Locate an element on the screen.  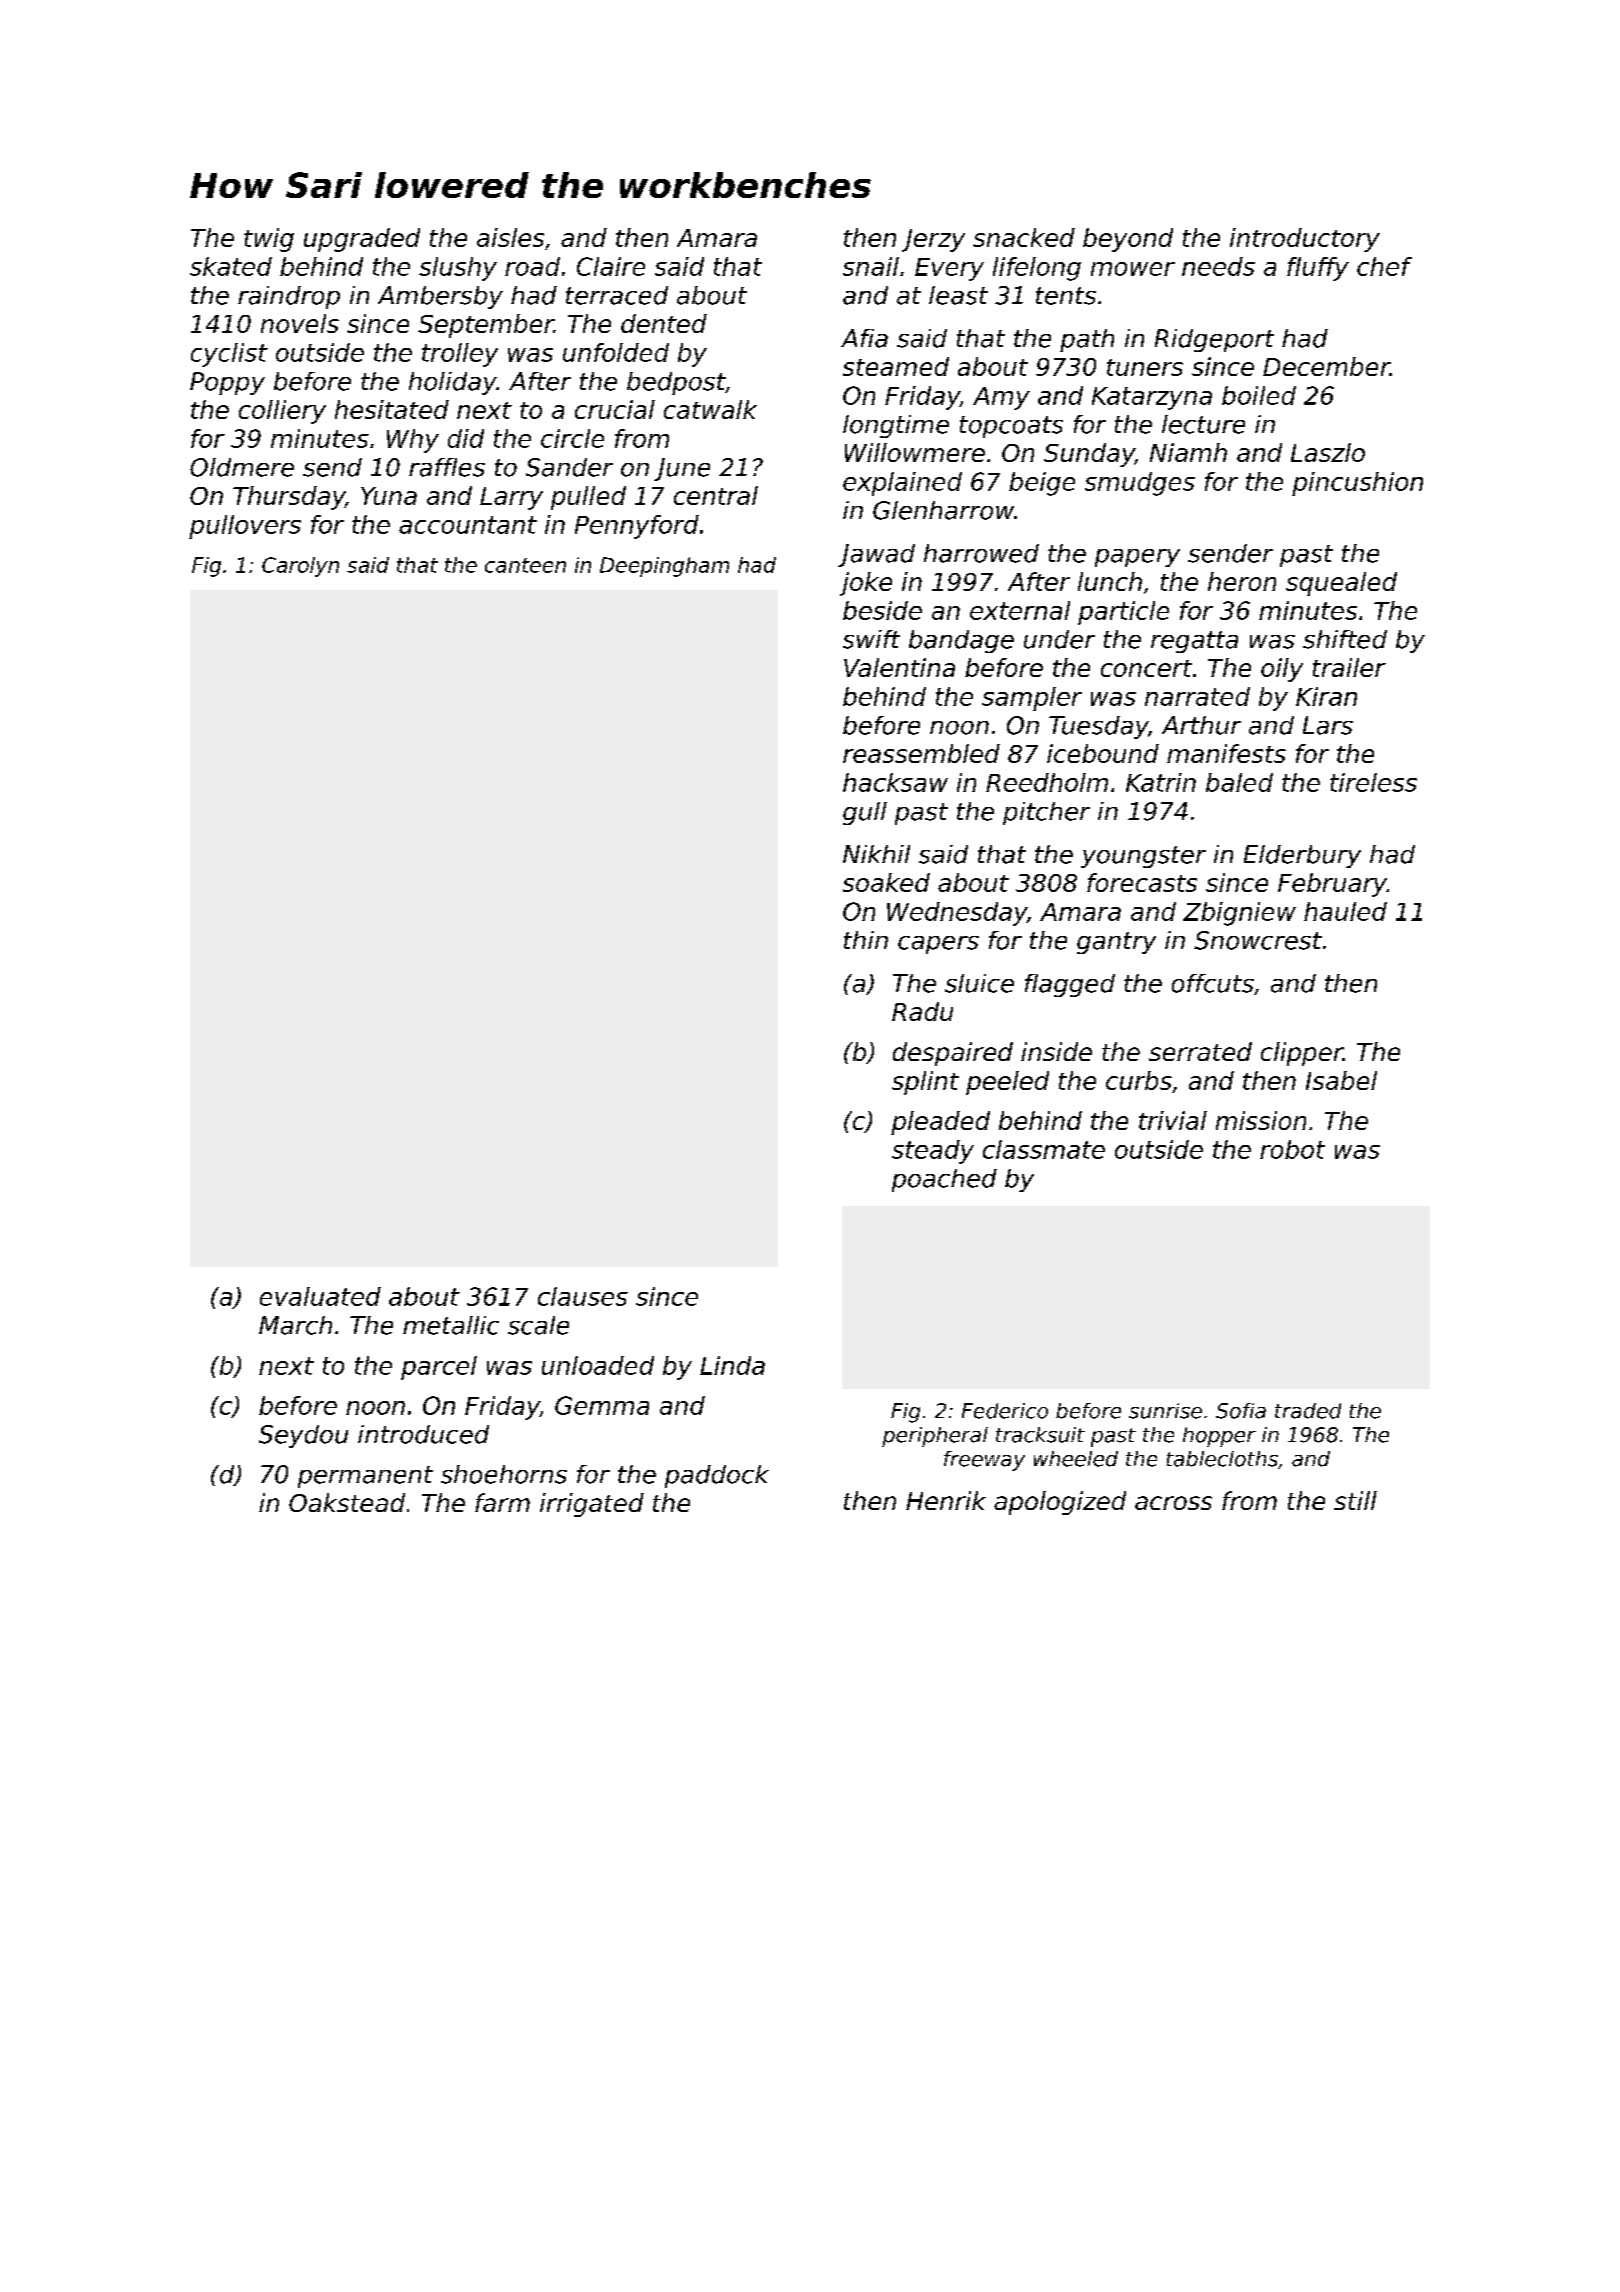
catwalk is located at coordinates (710, 409).
